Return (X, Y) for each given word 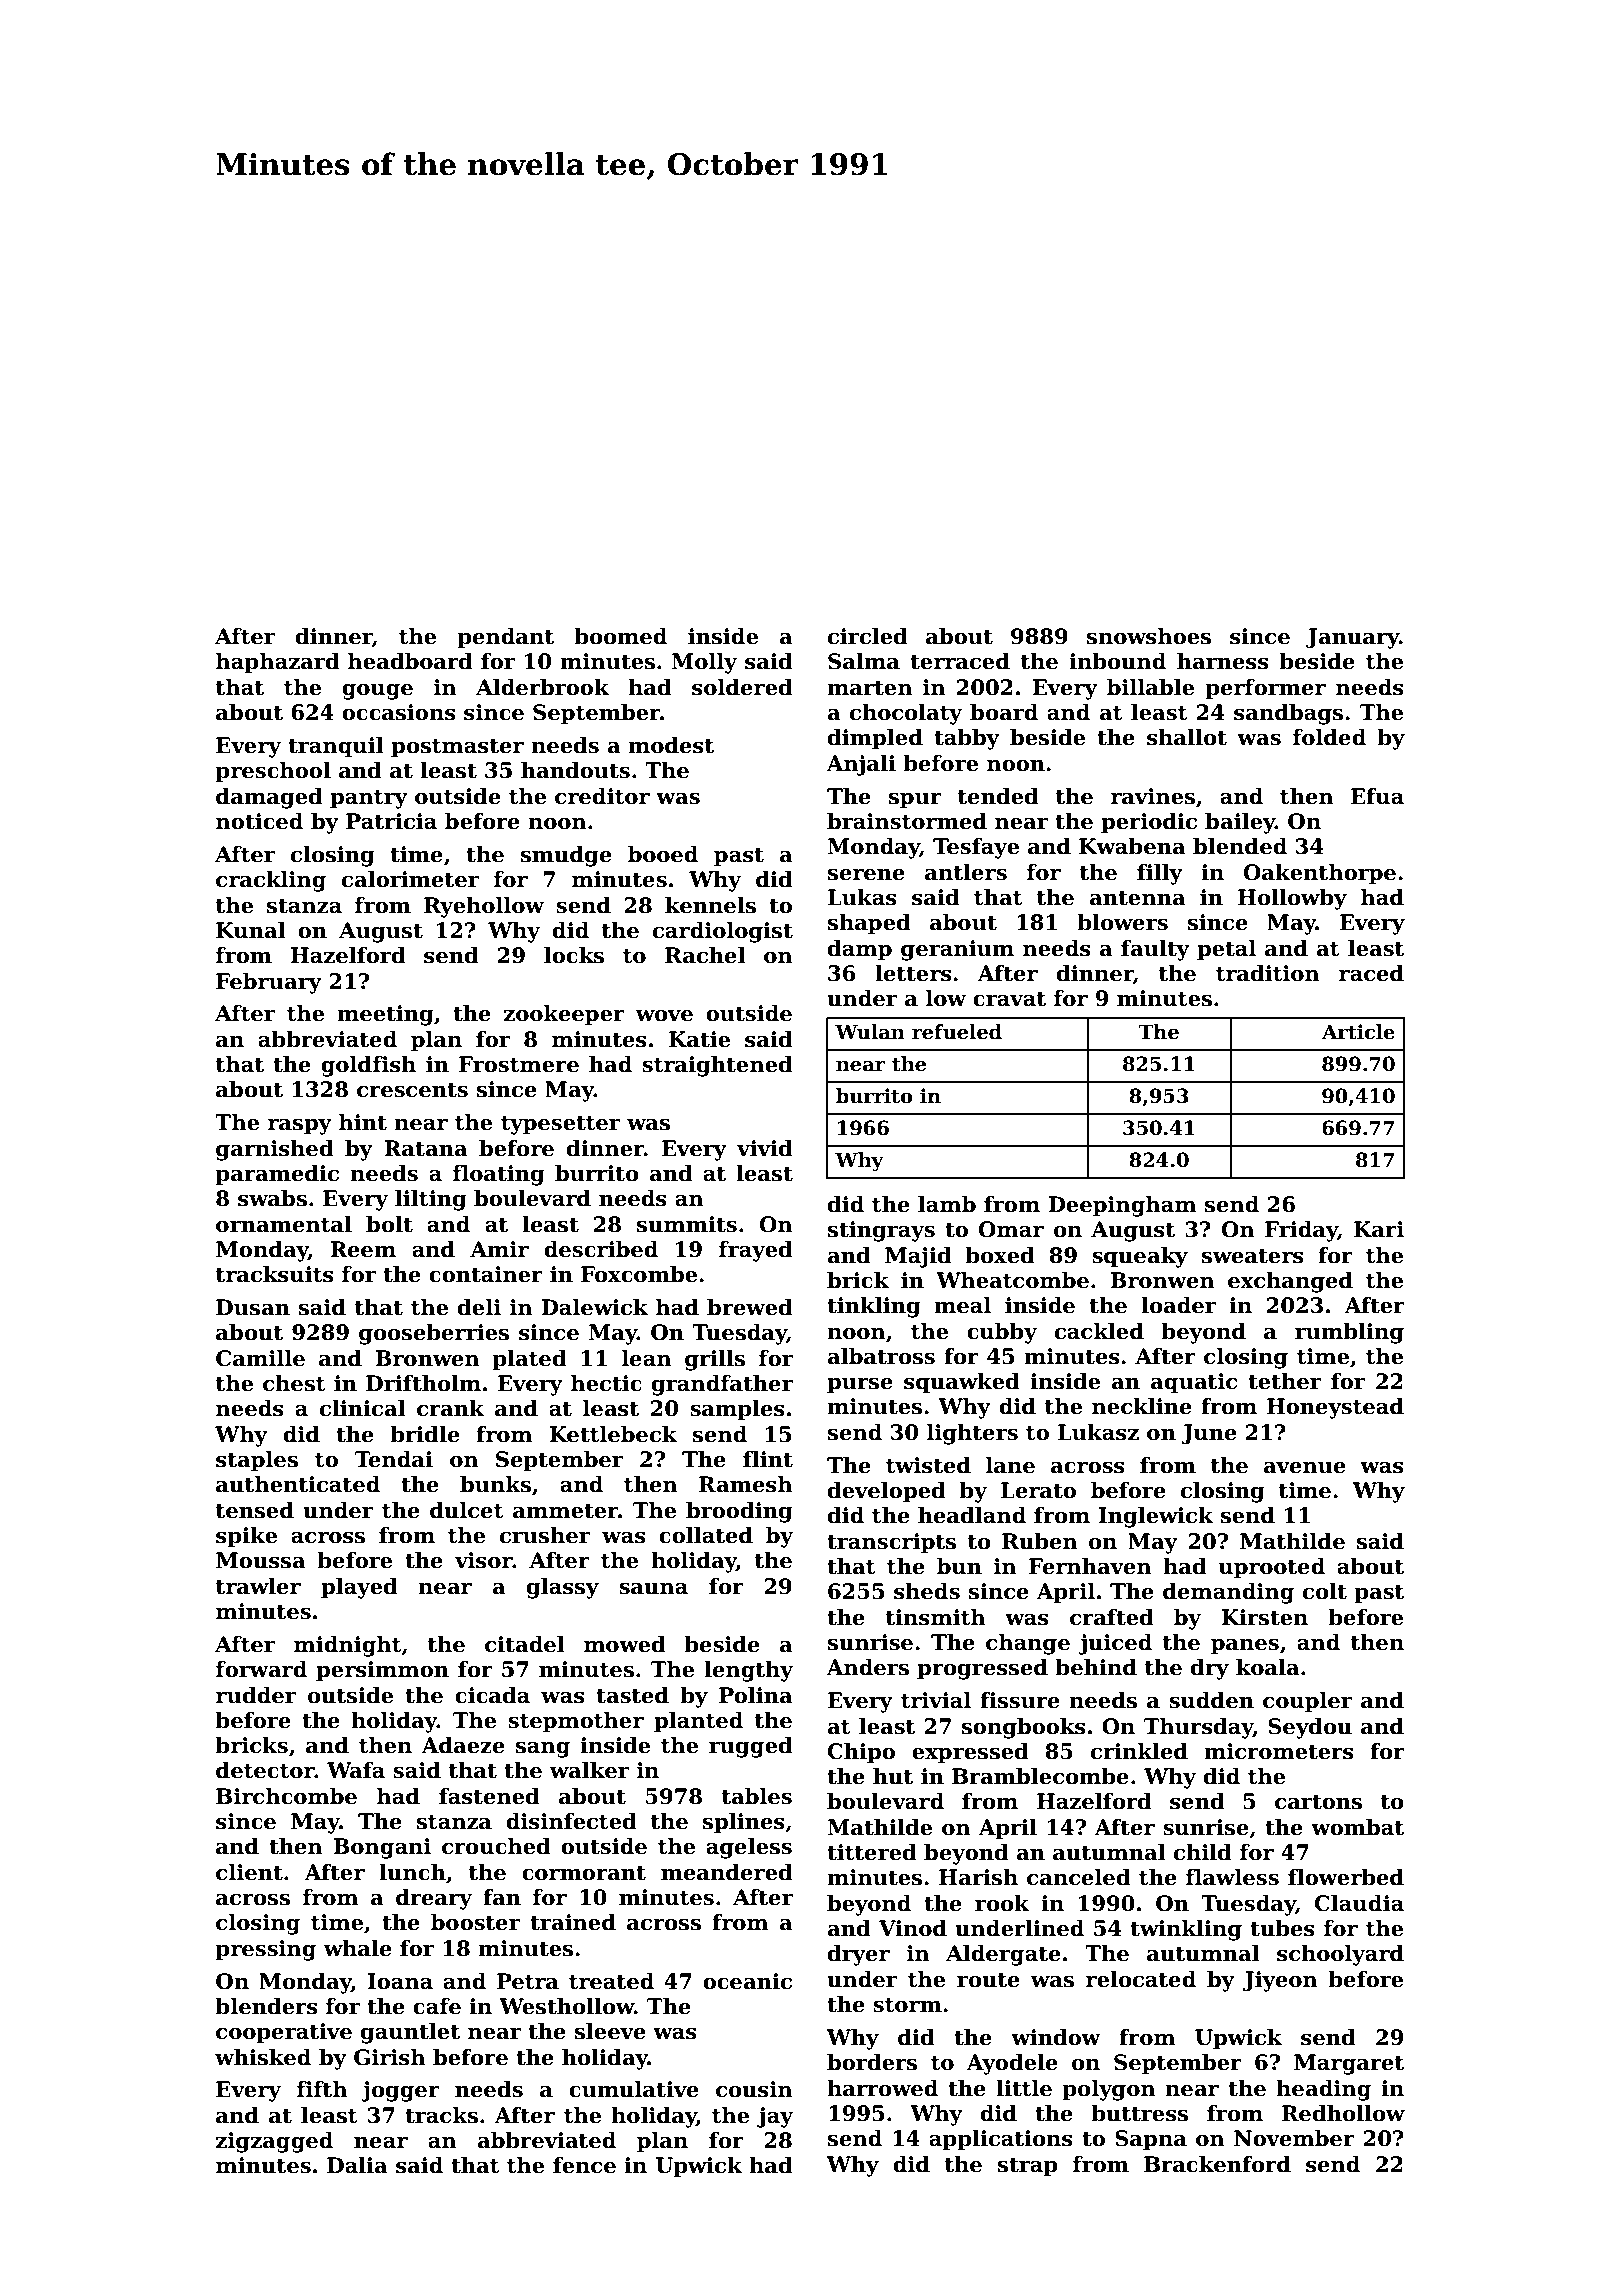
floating (499, 1175)
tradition (1268, 973)
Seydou (1310, 1728)
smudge (566, 856)
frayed (756, 1251)
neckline (1142, 1406)
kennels (710, 905)
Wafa (356, 1770)
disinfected (571, 1821)
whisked (263, 2057)
